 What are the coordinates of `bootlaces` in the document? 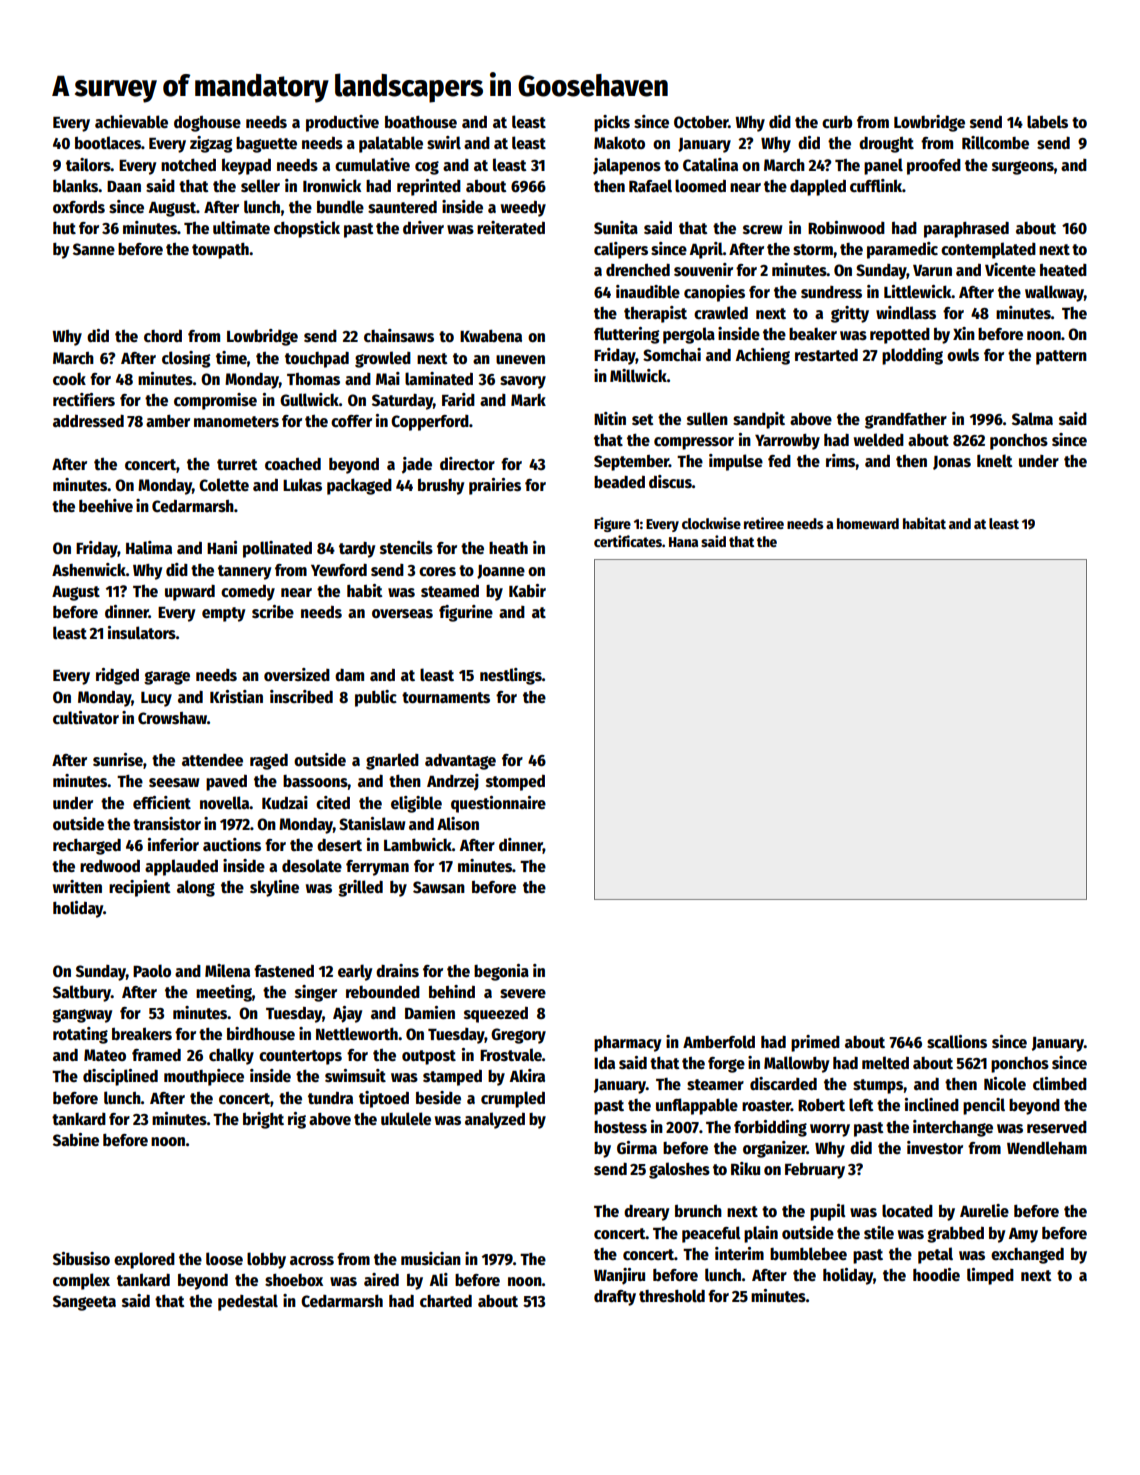 It's located at (108, 143).
